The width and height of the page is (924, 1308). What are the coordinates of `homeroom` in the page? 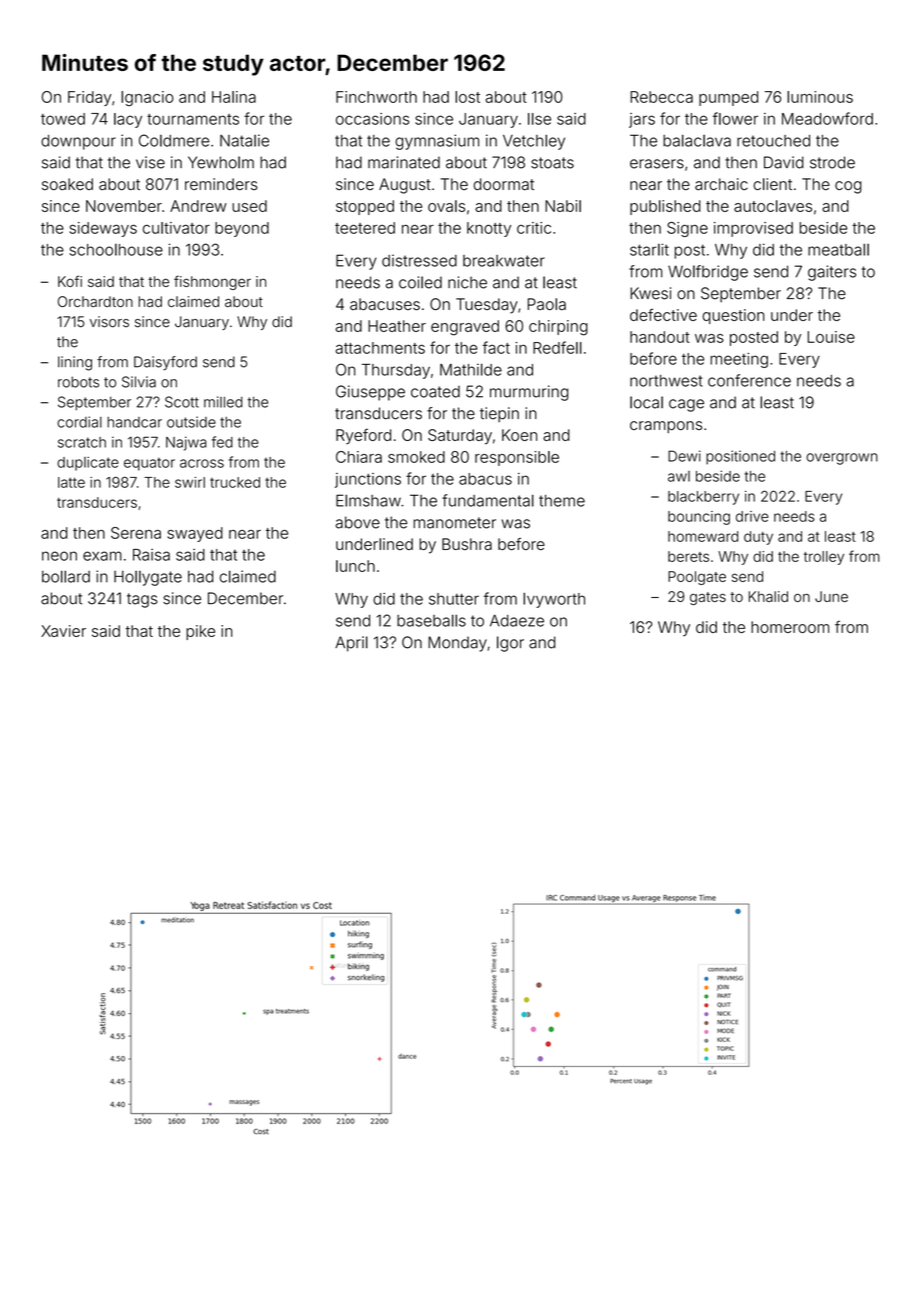 It's located at (790, 627).
